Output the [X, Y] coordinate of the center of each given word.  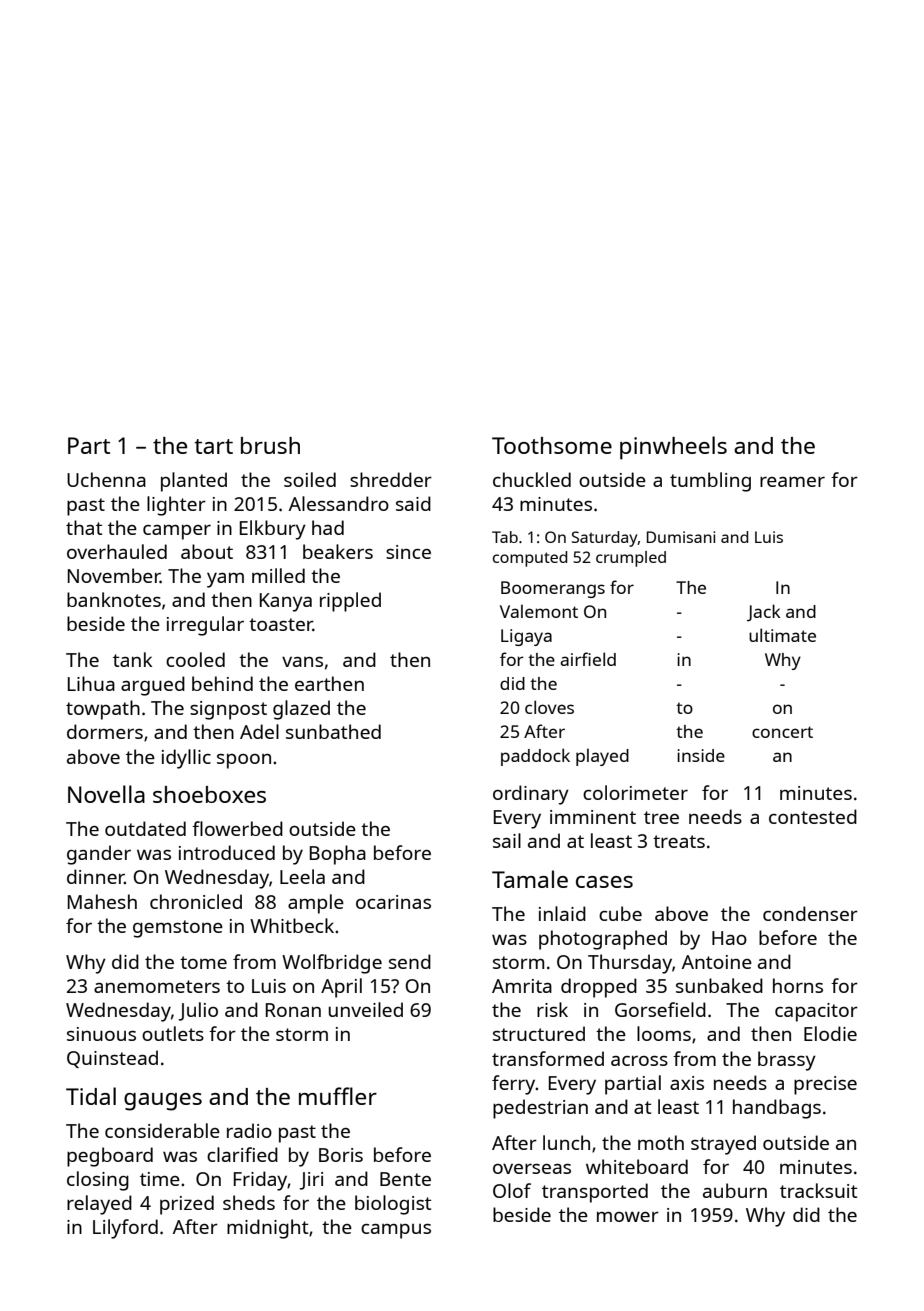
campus [396, 1231]
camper [177, 532]
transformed [548, 1058]
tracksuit [818, 1190]
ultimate [782, 635]
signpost [228, 710]
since [408, 552]
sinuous [101, 1034]
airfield [588, 659]
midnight [267, 1229]
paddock [535, 757]
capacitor [816, 1012]
